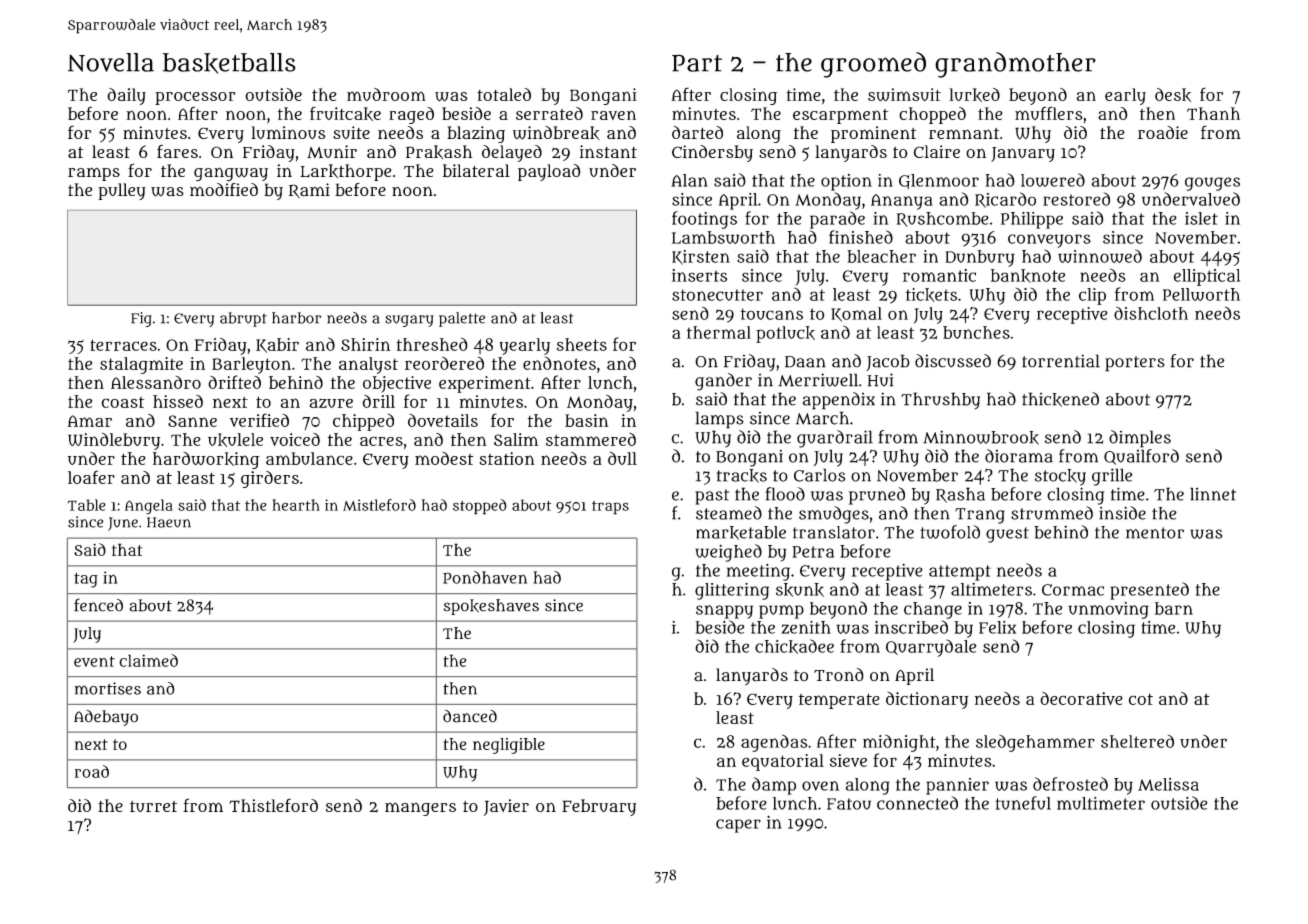  I want to click on lamps, so click(719, 420).
